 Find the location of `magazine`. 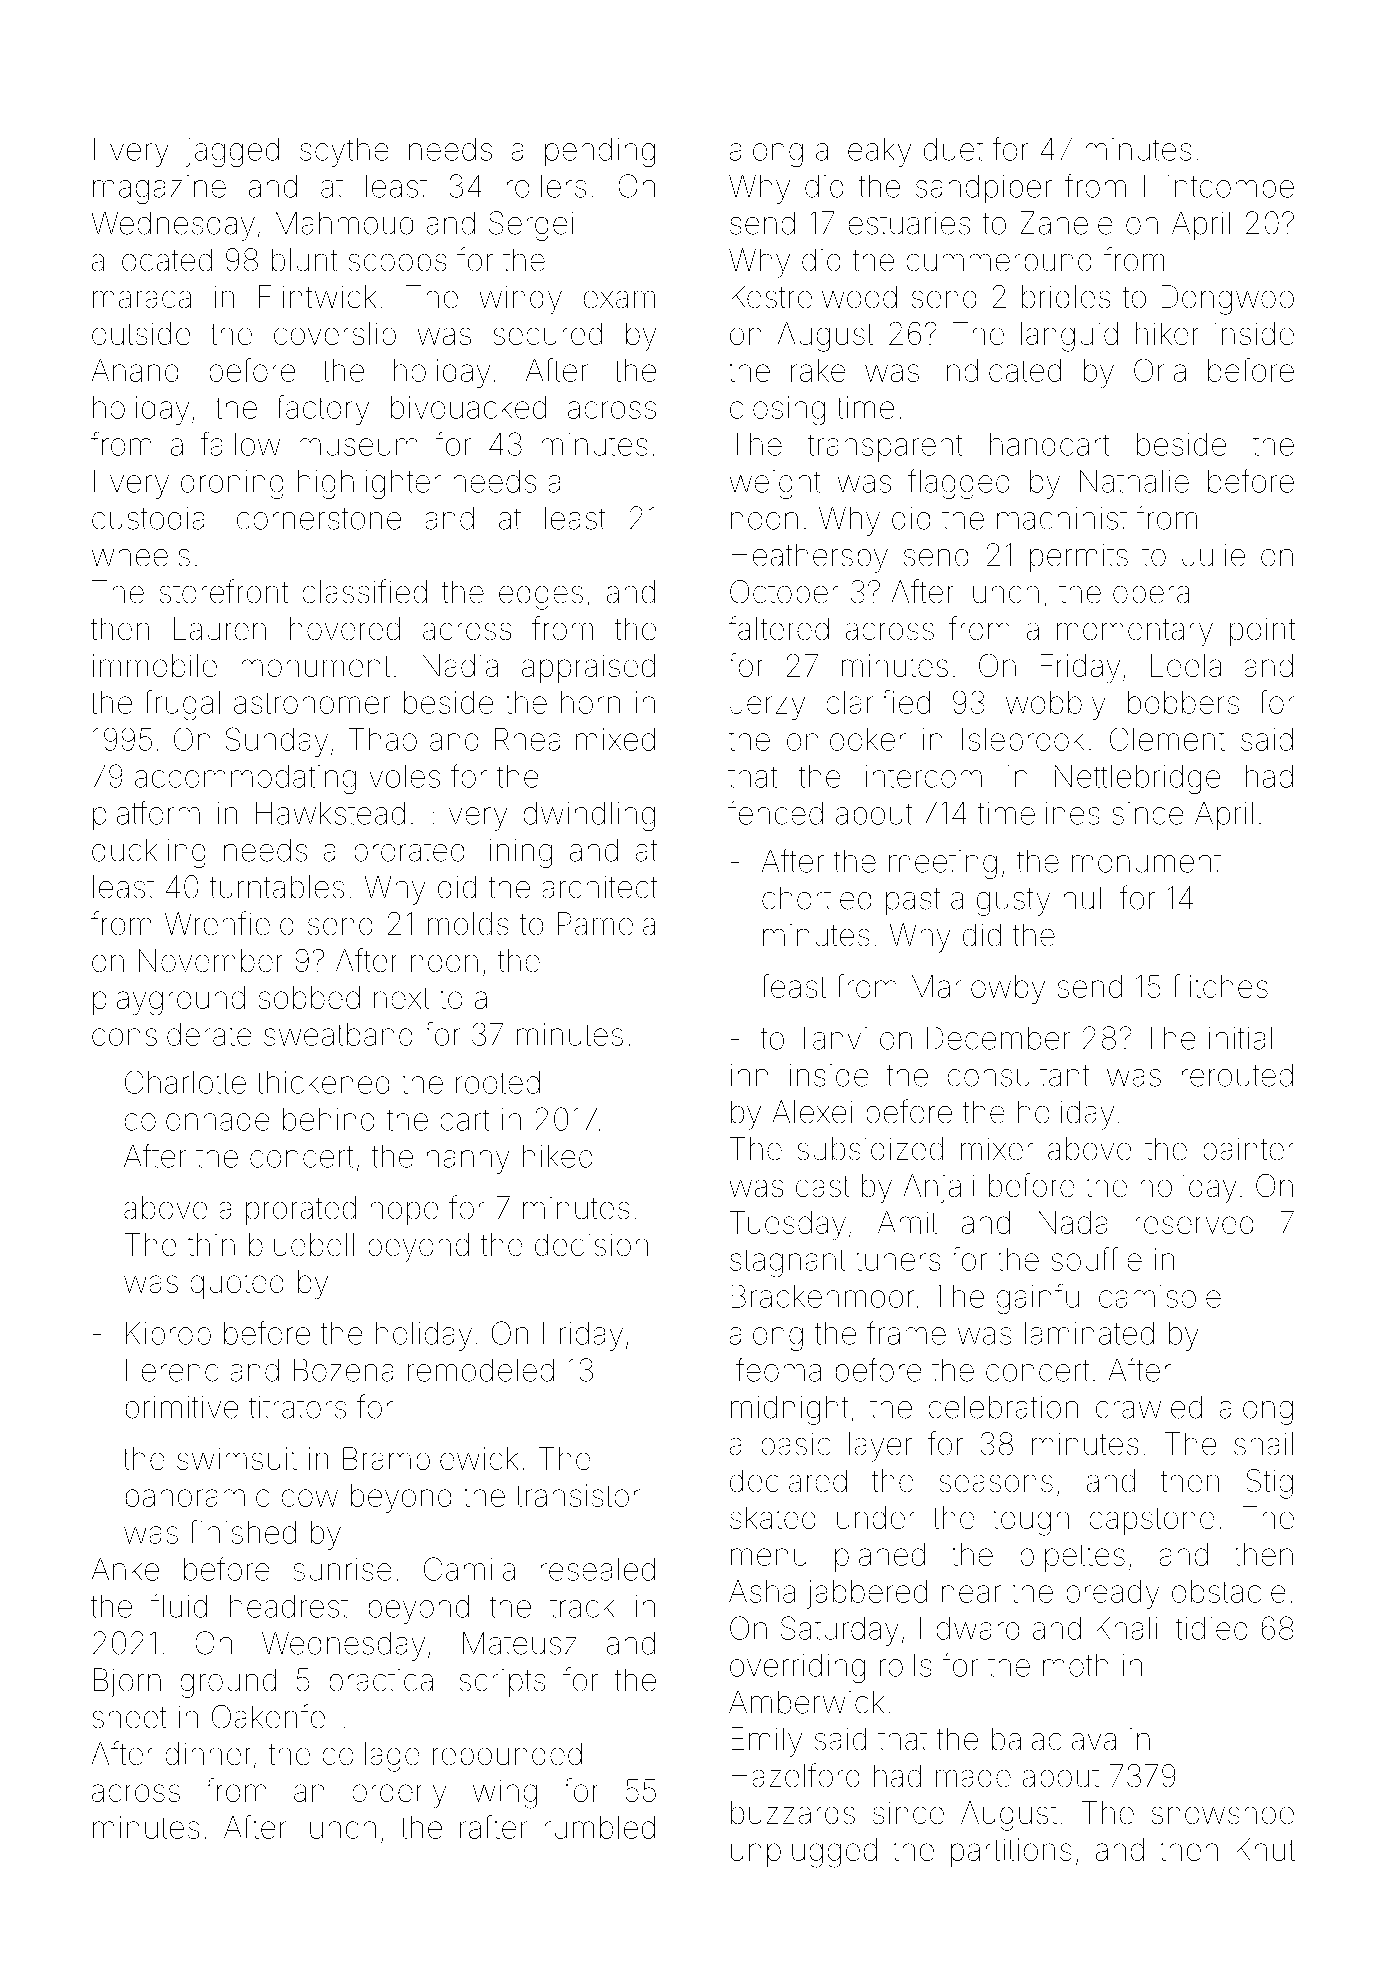

magazine is located at coordinates (159, 189).
